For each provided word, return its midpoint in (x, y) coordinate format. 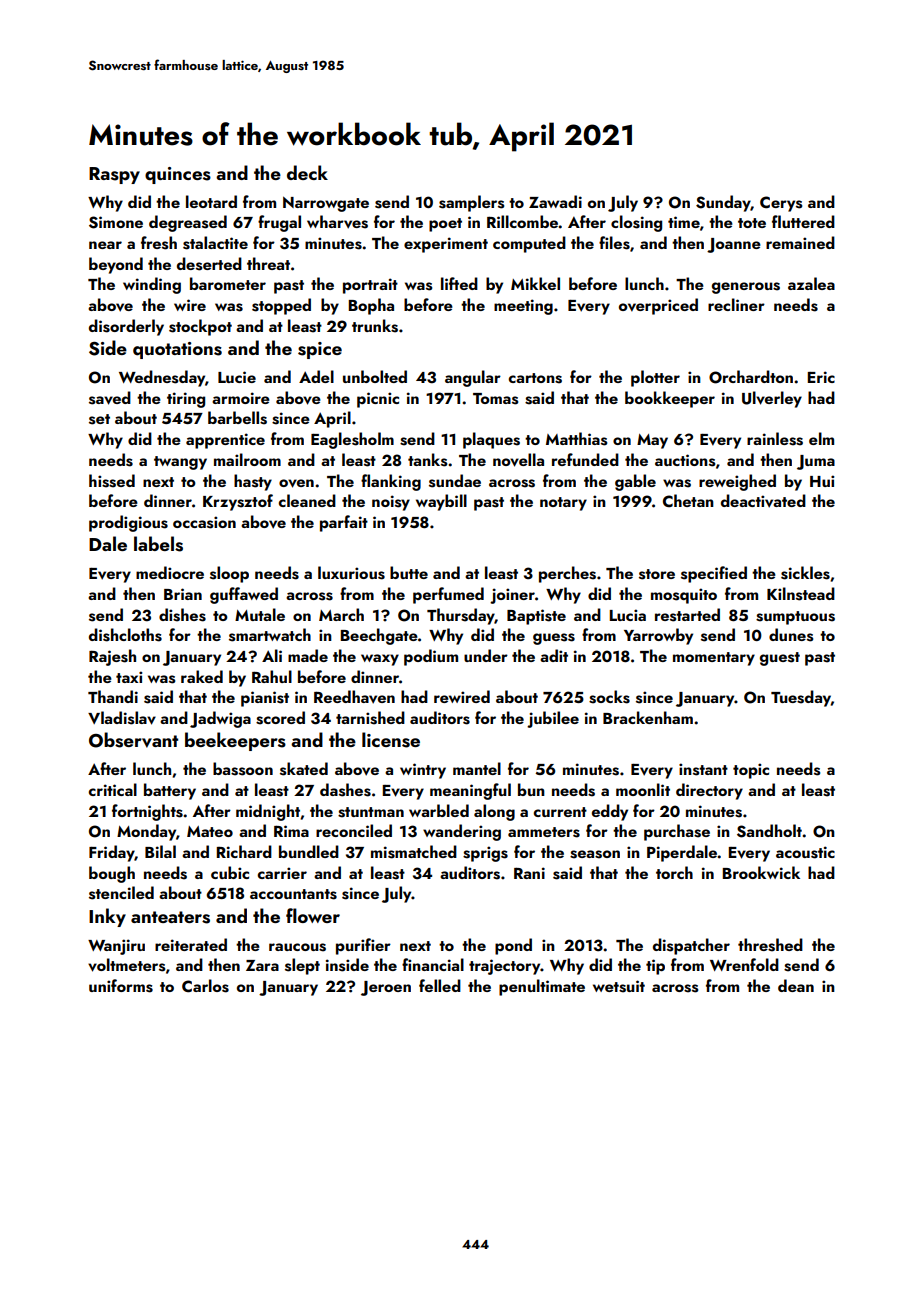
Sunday (723, 203)
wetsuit (619, 986)
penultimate (542, 987)
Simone (116, 222)
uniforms (121, 986)
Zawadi (555, 201)
